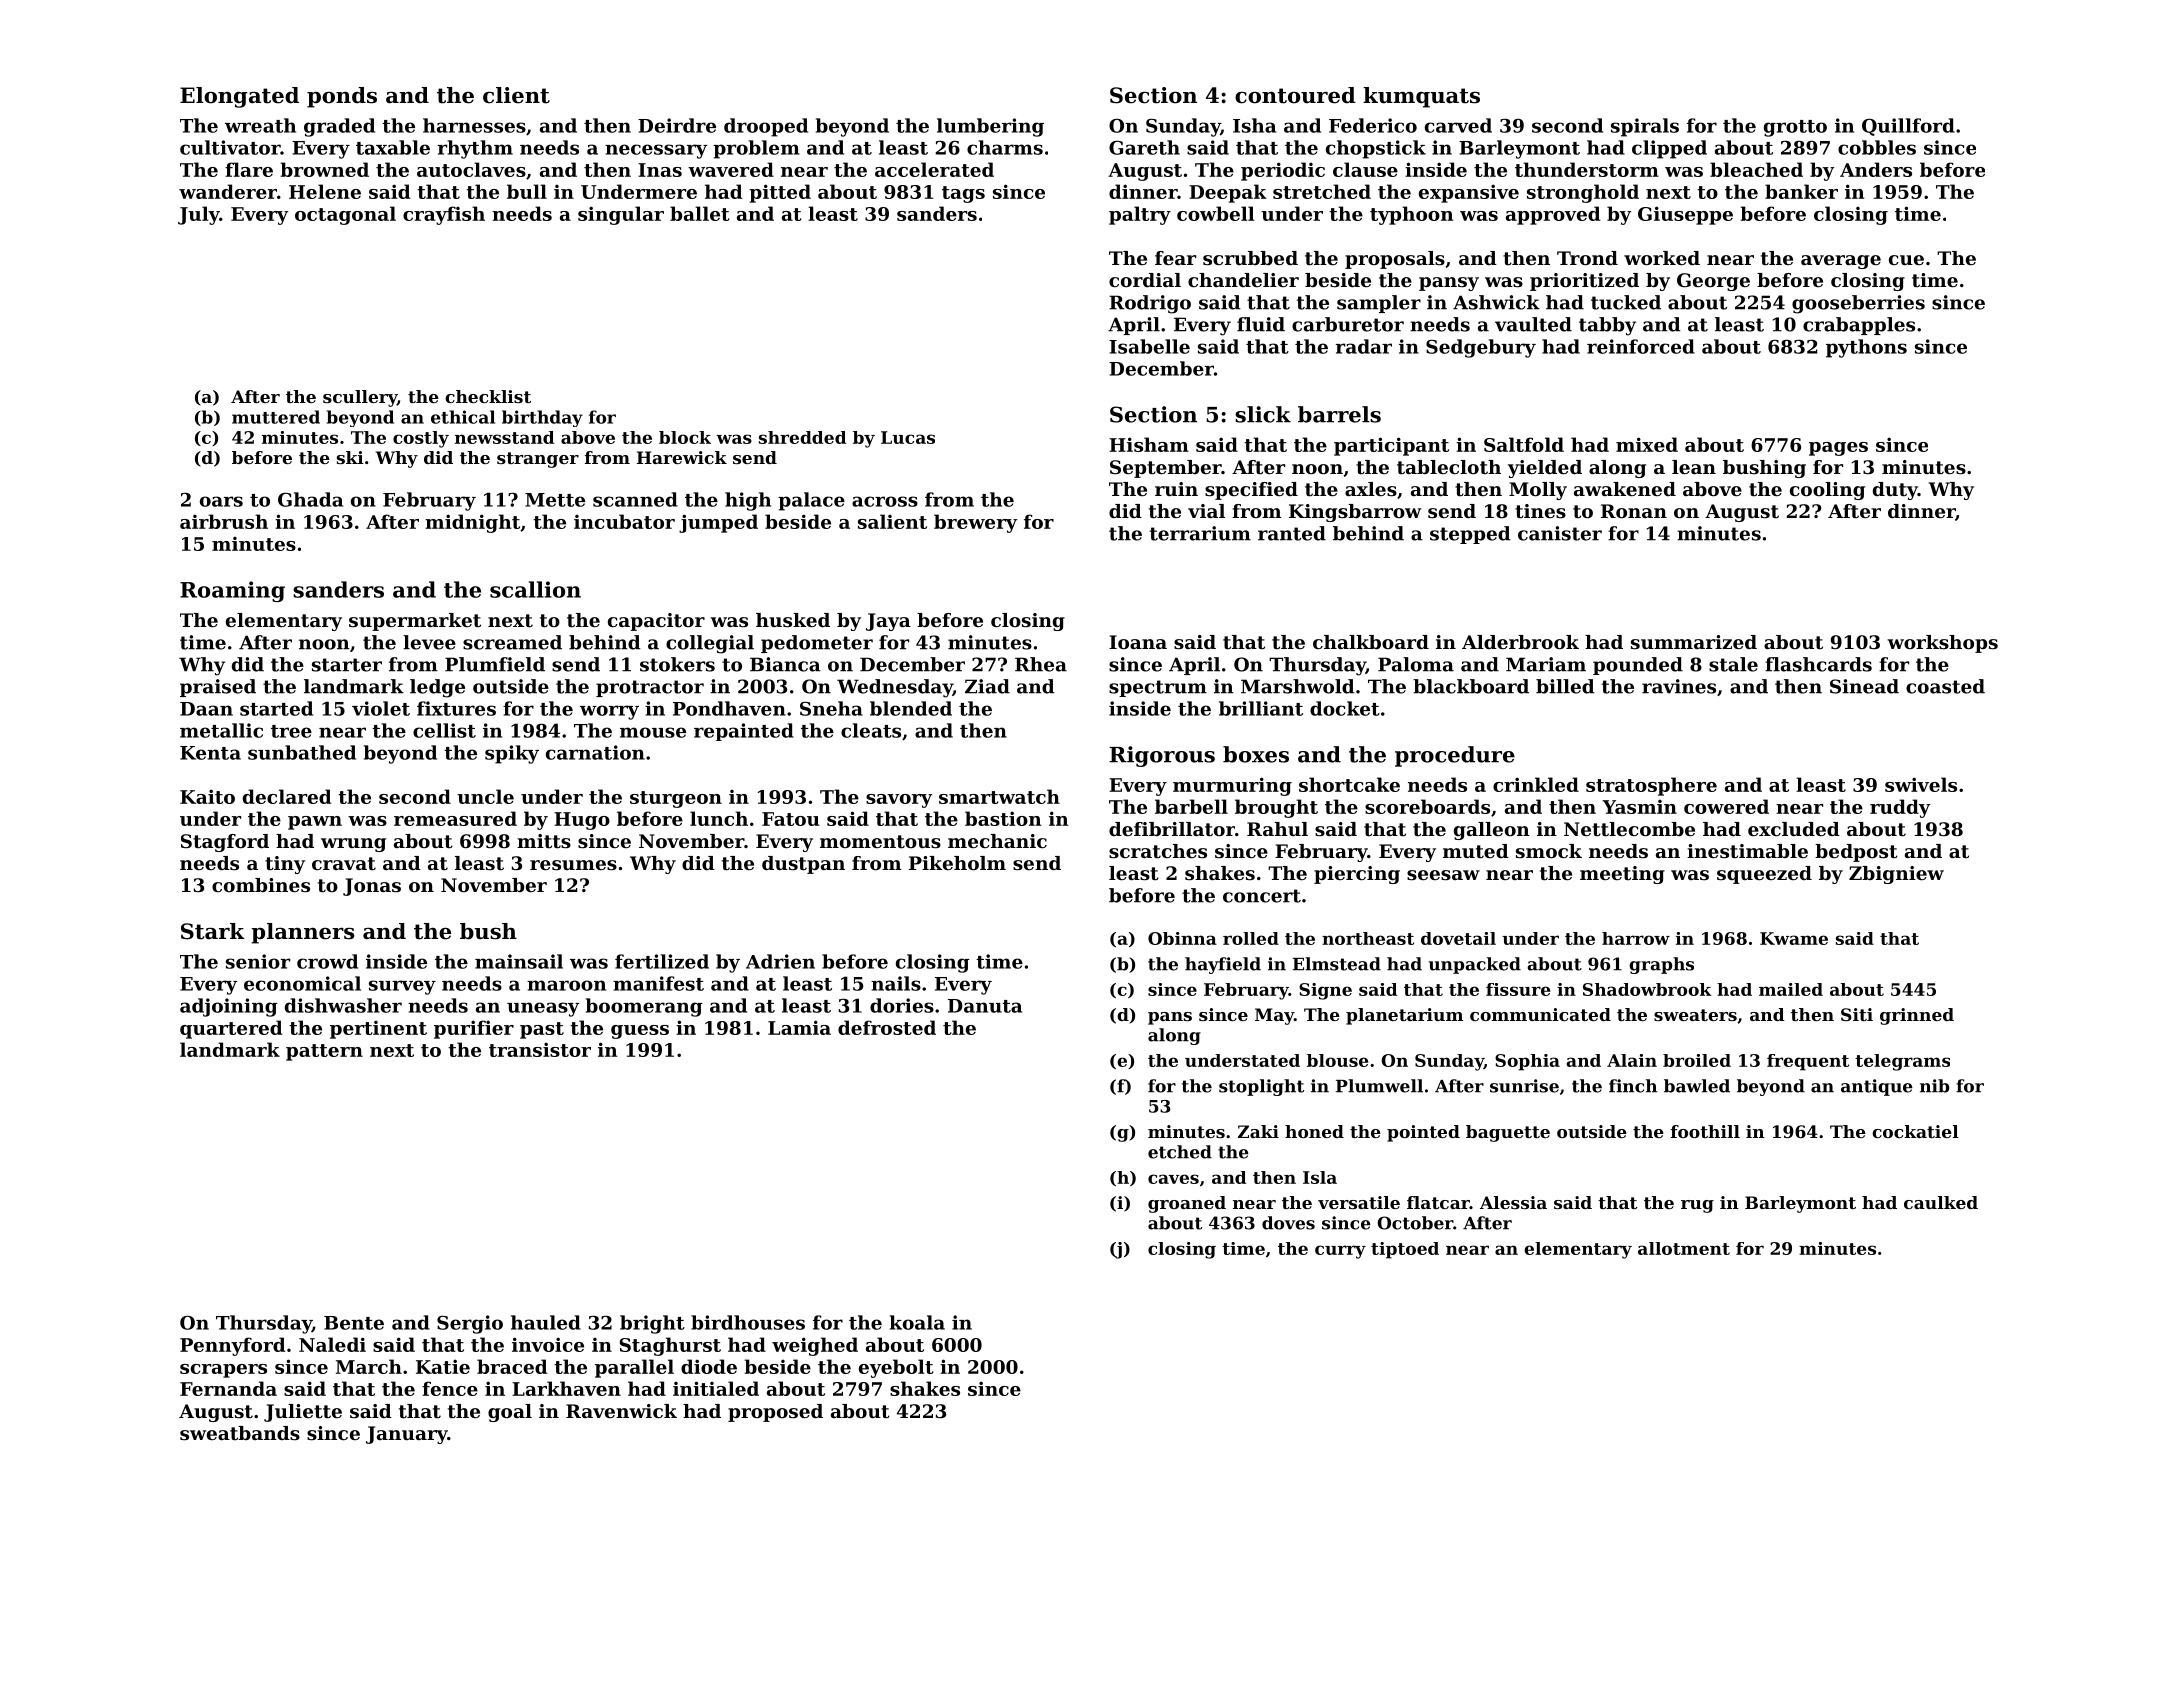  I want to click on contoured, so click(1295, 95).
